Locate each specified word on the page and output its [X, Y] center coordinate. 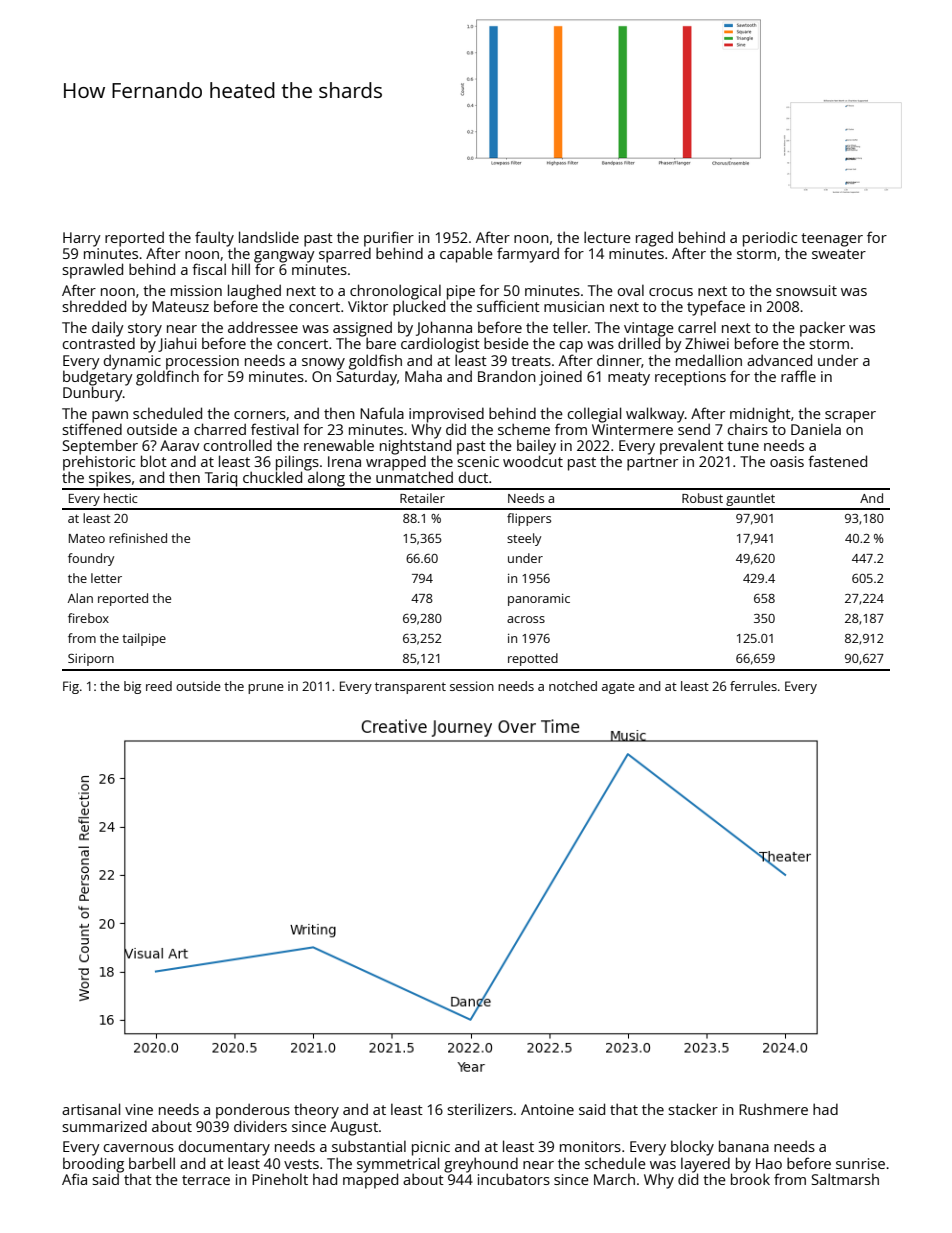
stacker [693, 1109]
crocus [671, 292]
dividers [260, 1126]
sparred [345, 255]
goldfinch [167, 378]
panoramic [539, 600]
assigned [362, 329]
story [145, 330]
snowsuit [806, 290]
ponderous [253, 1111]
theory [316, 1111]
